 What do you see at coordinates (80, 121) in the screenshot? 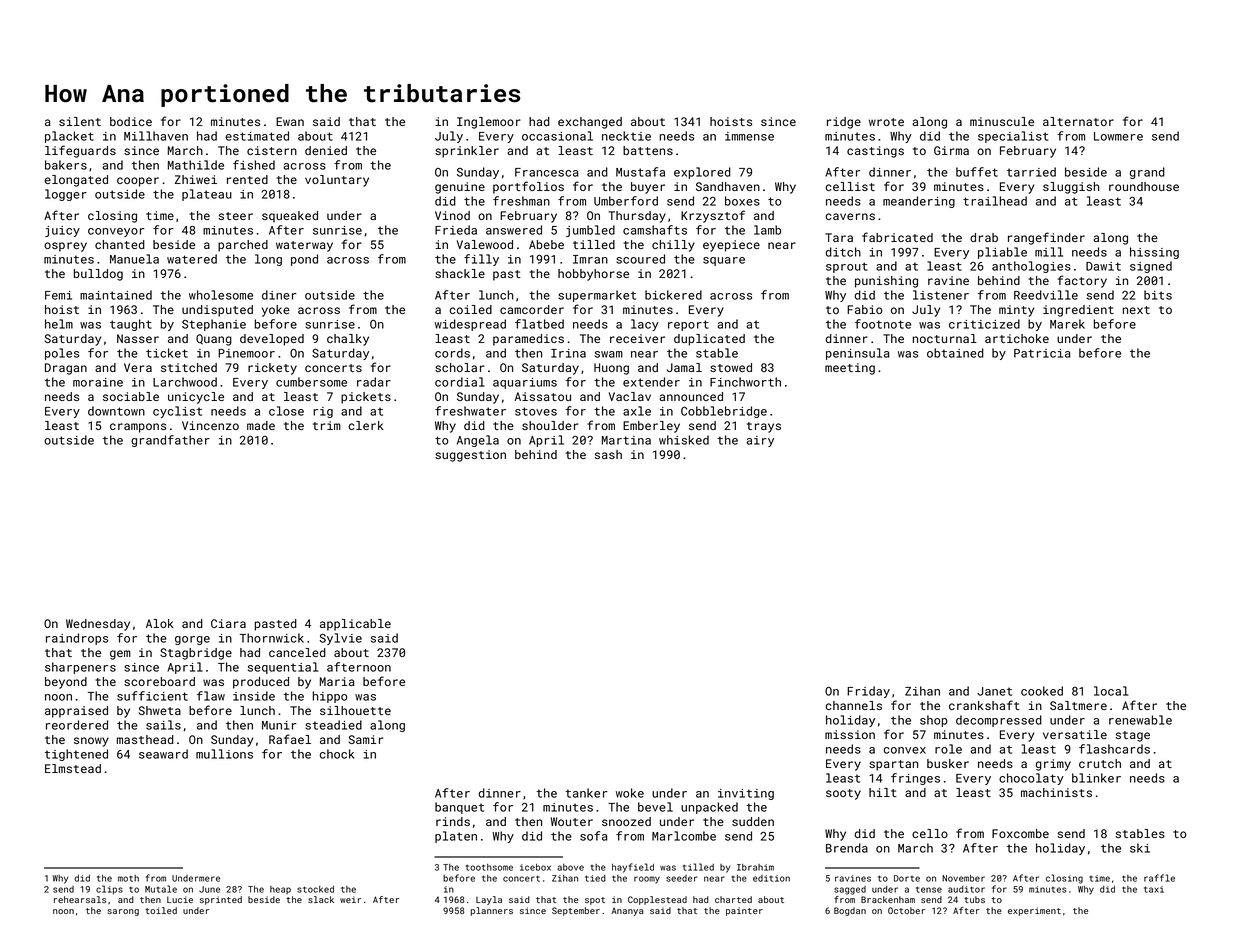
I see `silent` at bounding box center [80, 121].
